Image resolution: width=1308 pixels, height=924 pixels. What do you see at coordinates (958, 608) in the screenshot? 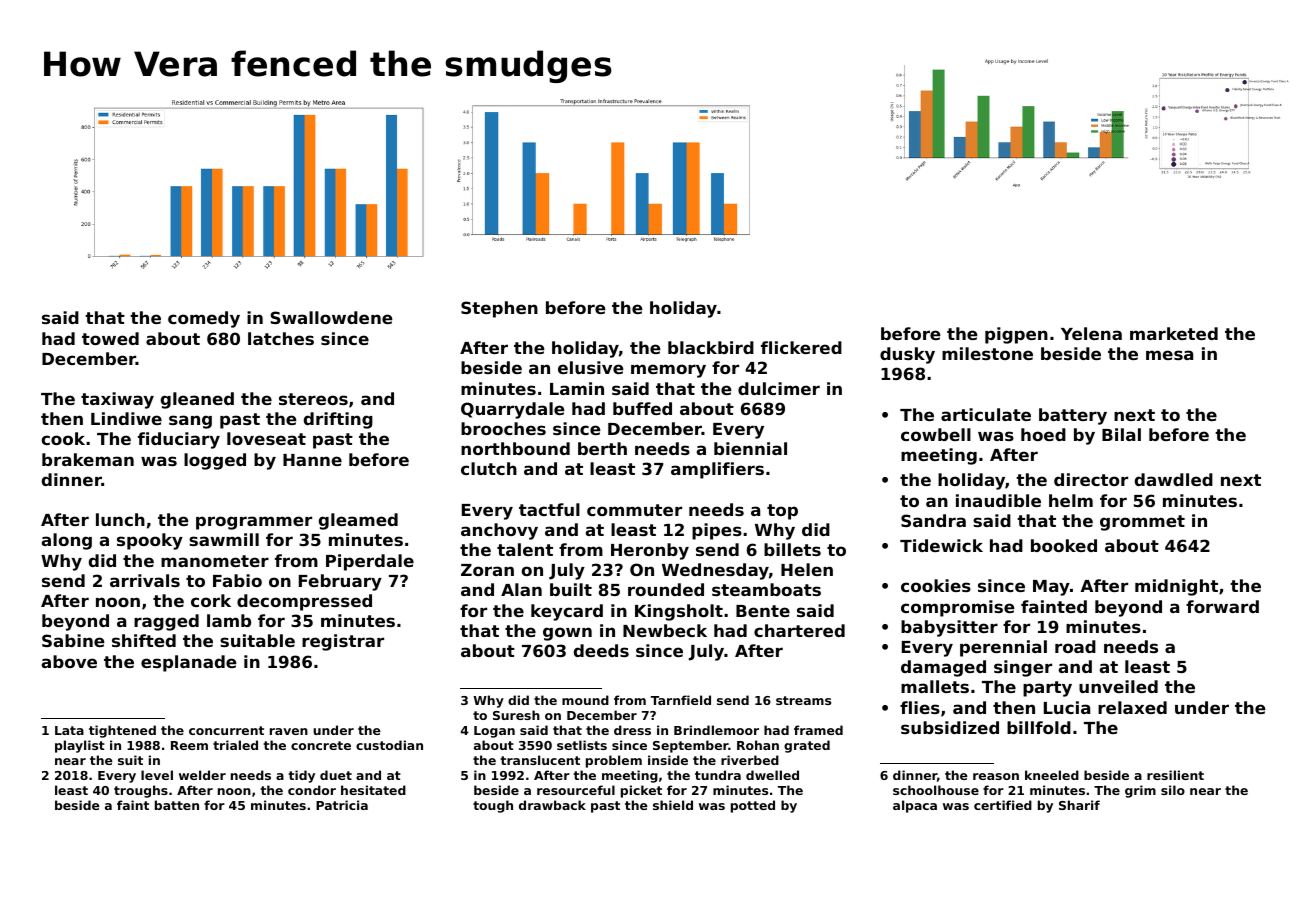
I see `compromise` at bounding box center [958, 608].
